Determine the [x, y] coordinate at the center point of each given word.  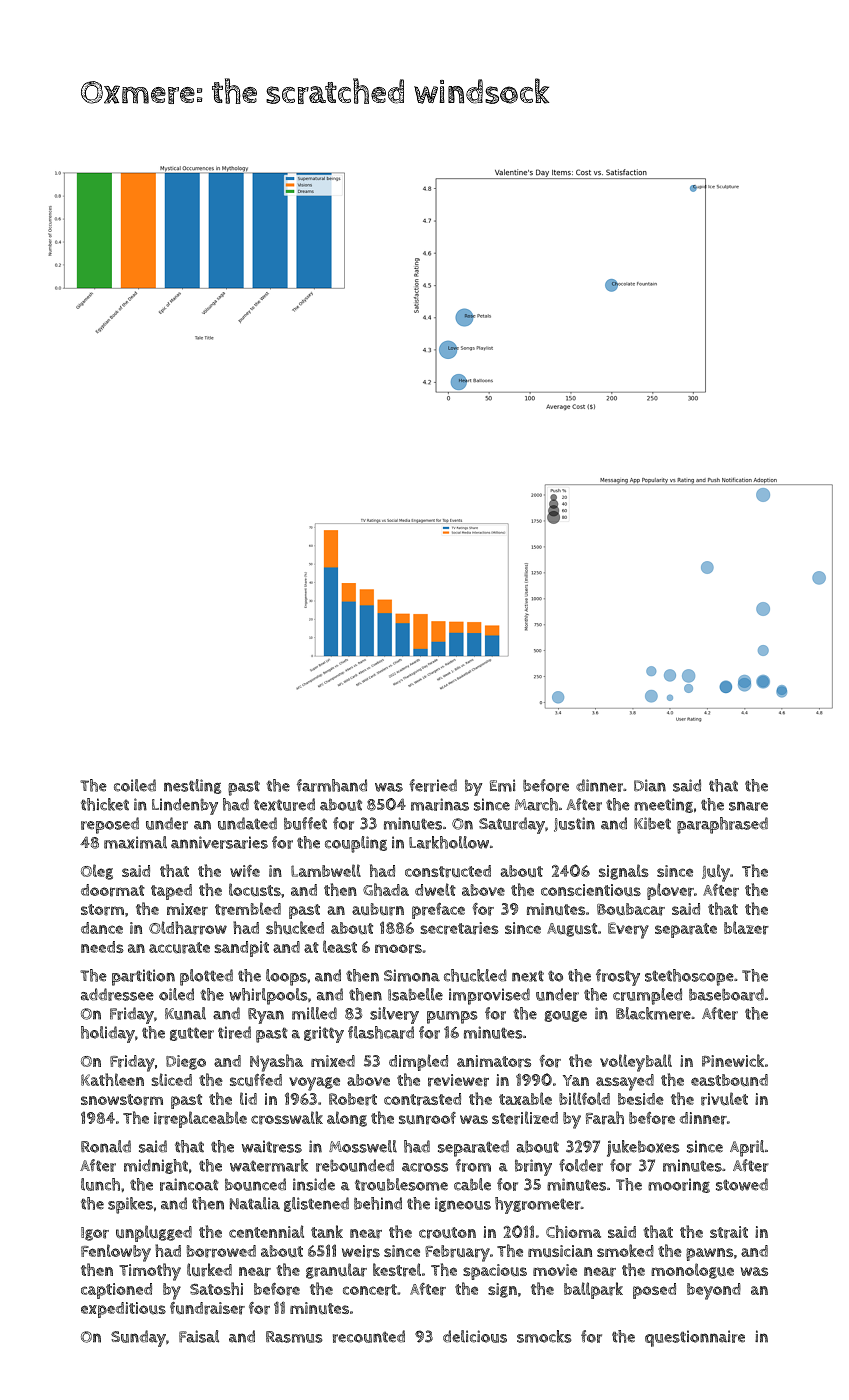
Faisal [199, 1336]
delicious [475, 1336]
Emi [503, 785]
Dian [650, 785]
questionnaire [695, 1338]
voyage [314, 1084]
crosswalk [287, 1118]
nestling [192, 786]
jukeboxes [643, 1148]
